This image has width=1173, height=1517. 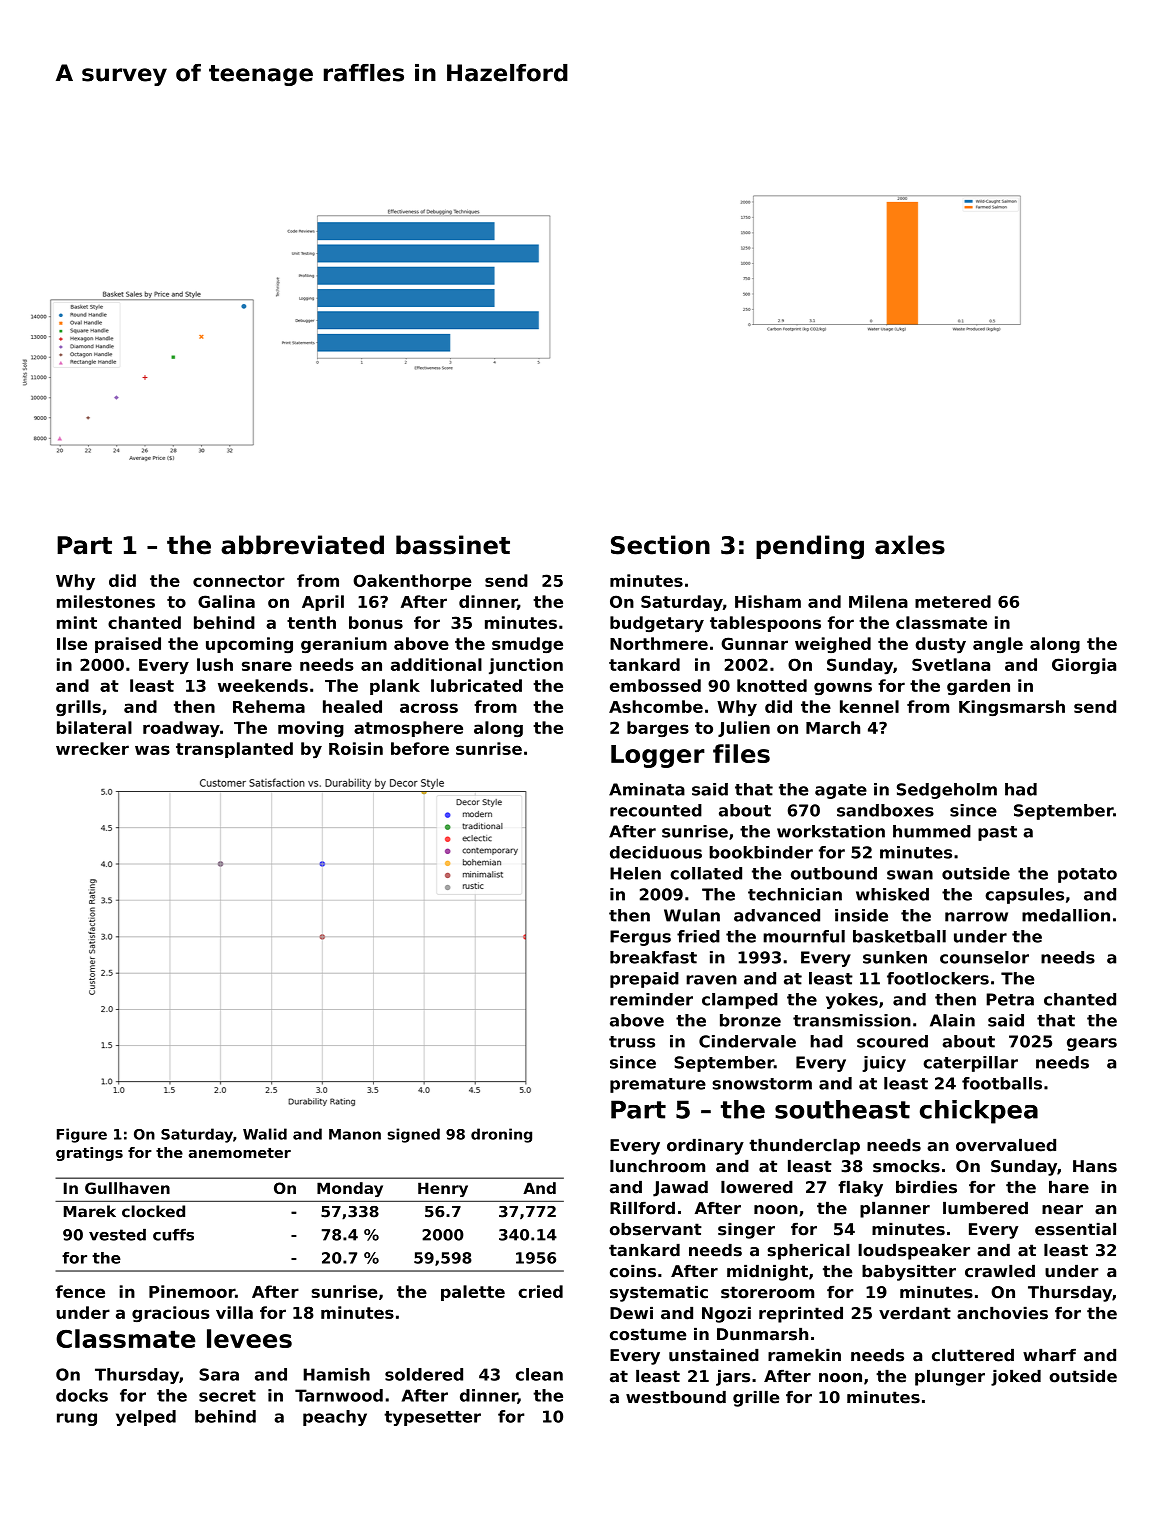 I want to click on Cindervale, so click(x=747, y=1041).
